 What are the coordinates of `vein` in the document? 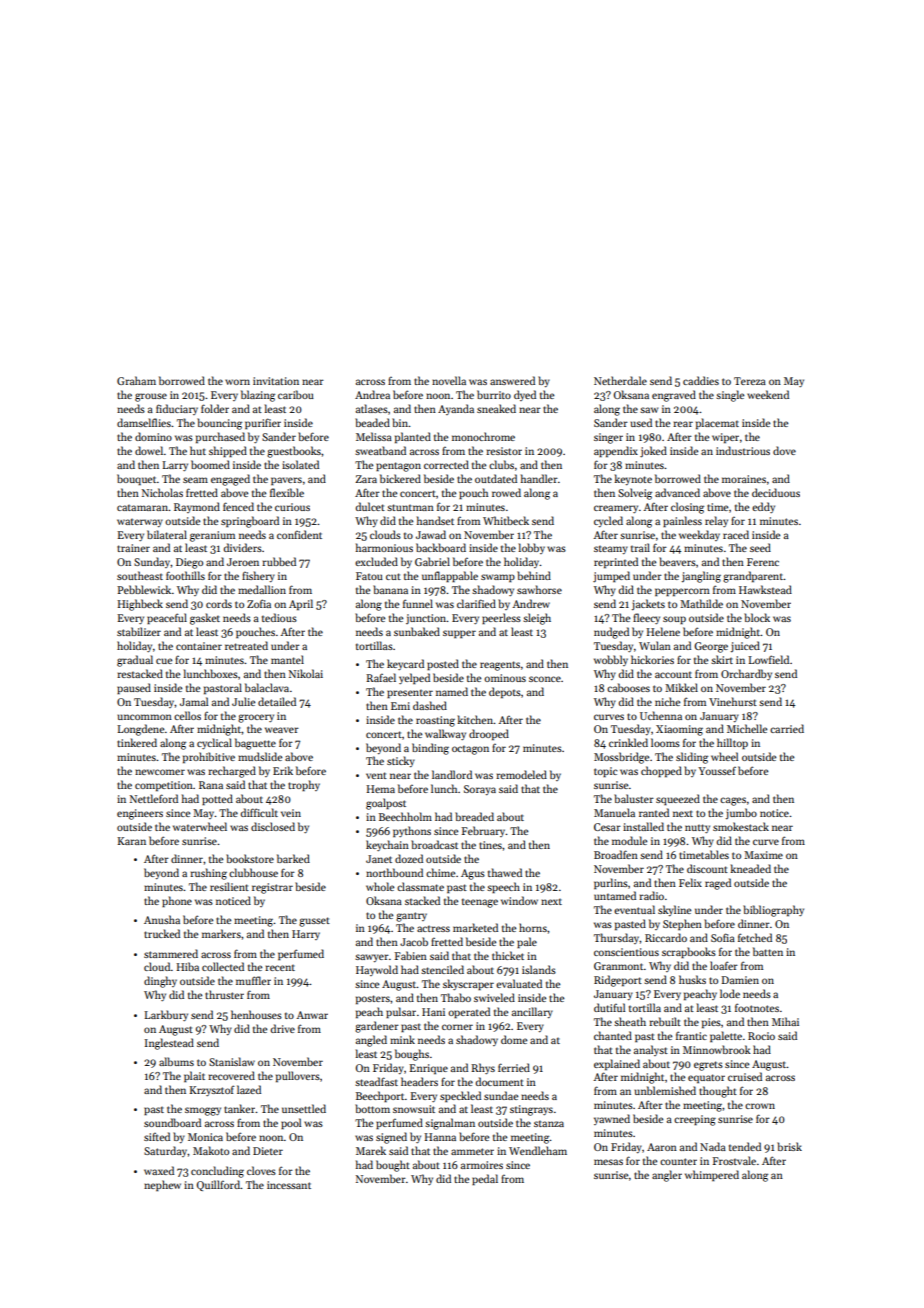 It's located at (291, 813).
